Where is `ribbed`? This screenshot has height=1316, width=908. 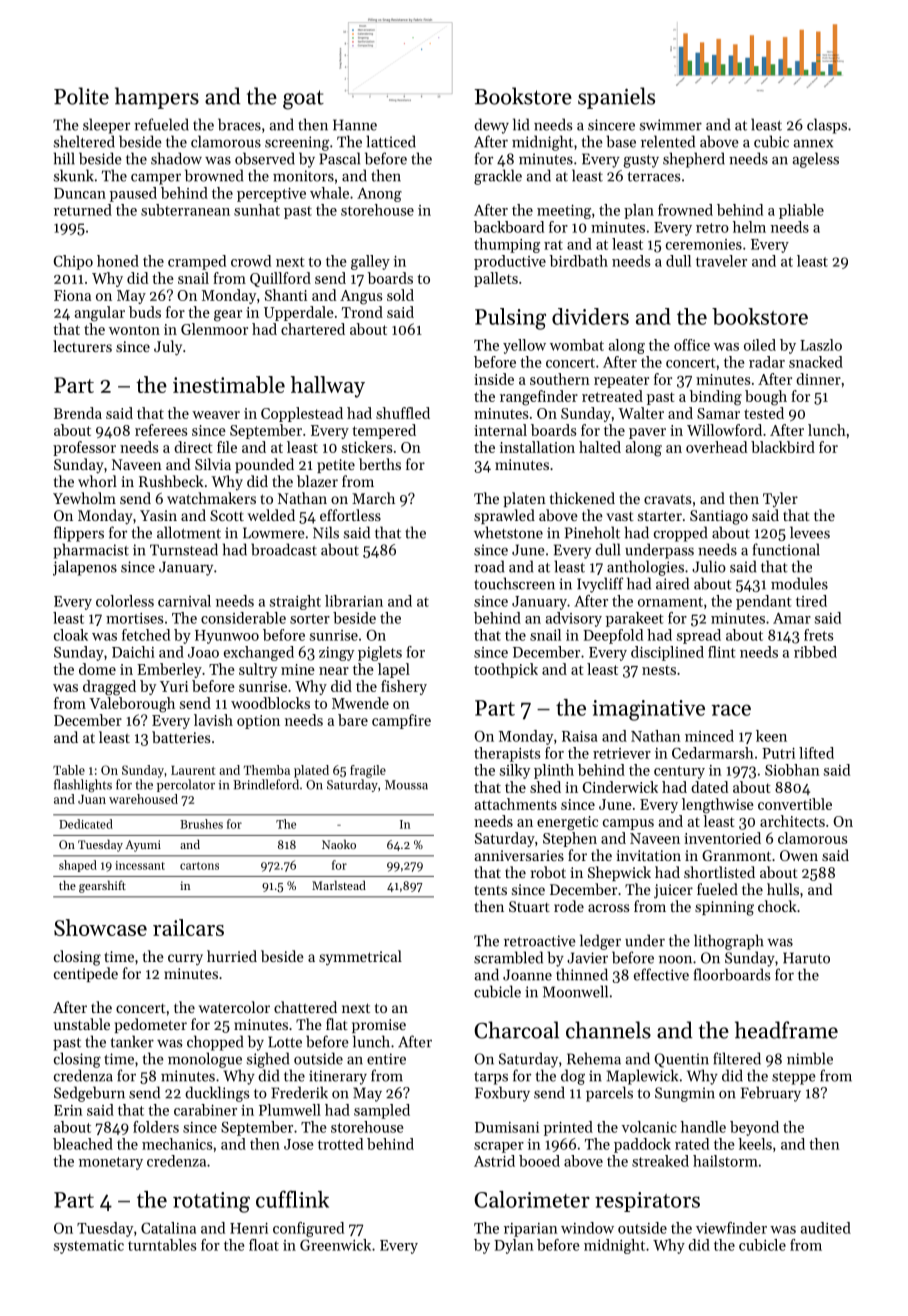 ribbed is located at coordinates (815, 652).
